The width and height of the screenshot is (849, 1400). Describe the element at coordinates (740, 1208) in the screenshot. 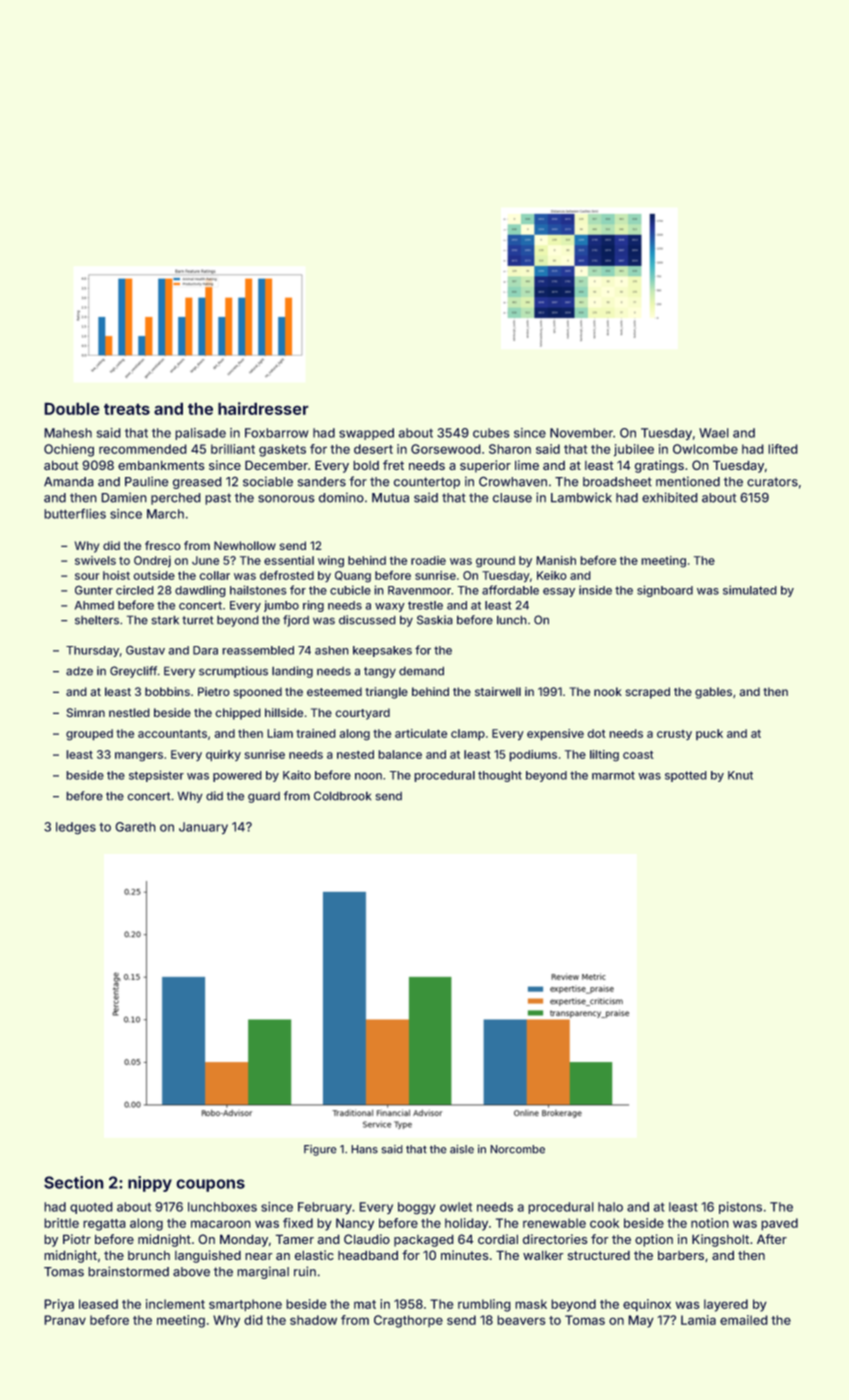

I see `pistons` at that location.
